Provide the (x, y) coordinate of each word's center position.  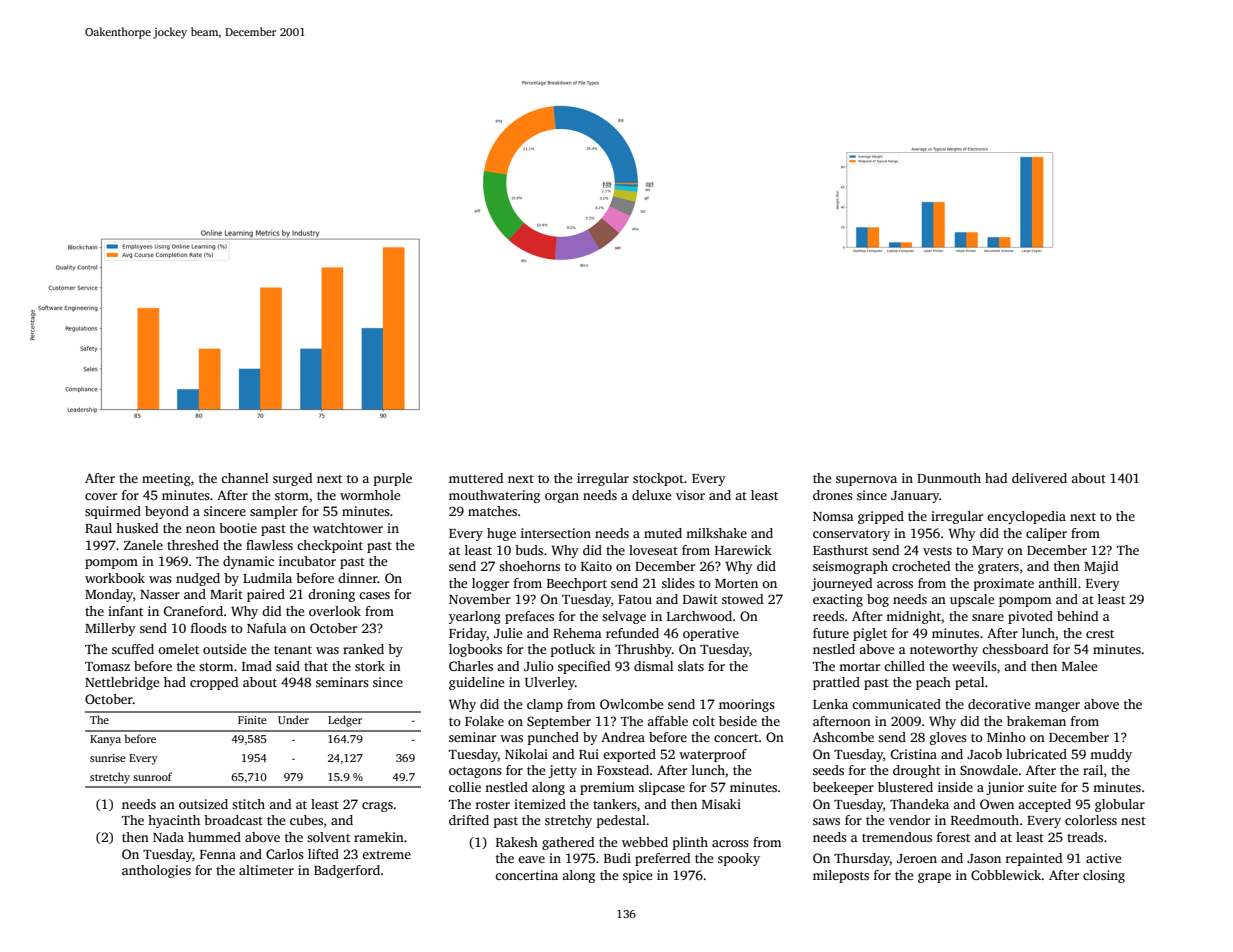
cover (101, 496)
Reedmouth (985, 820)
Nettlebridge (122, 683)
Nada (168, 837)
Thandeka (919, 804)
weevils (974, 666)
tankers (615, 804)
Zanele (143, 545)
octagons (475, 772)
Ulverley (550, 683)
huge (501, 534)
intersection (556, 533)
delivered (1039, 478)
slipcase (662, 788)
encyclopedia (1026, 517)
